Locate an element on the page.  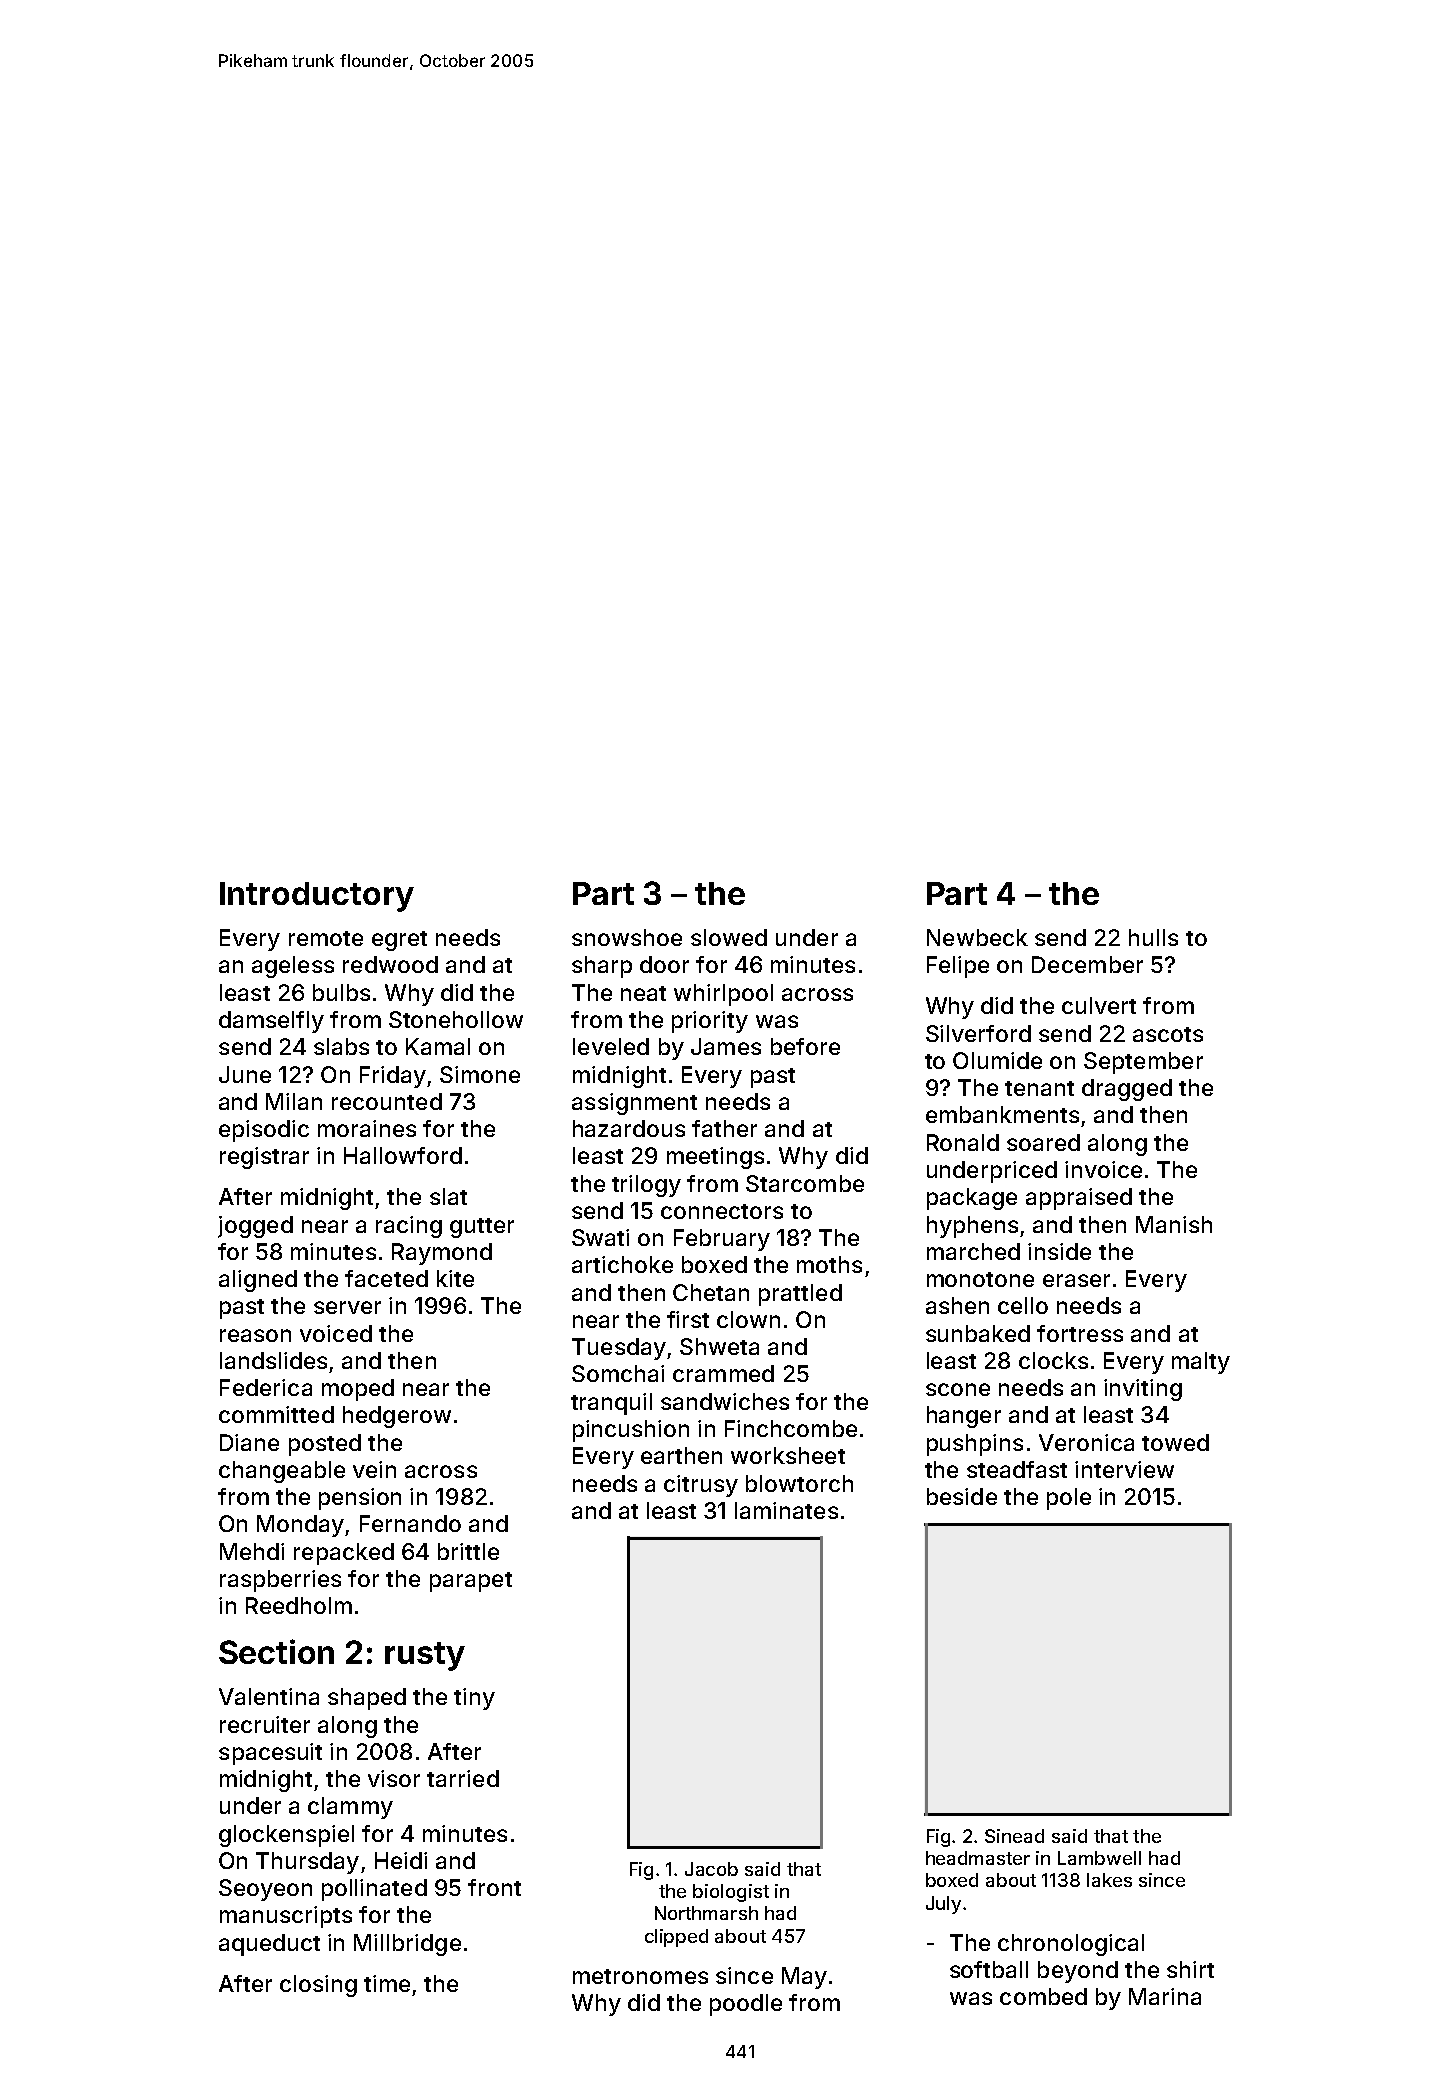
recounted is located at coordinates (387, 1101).
